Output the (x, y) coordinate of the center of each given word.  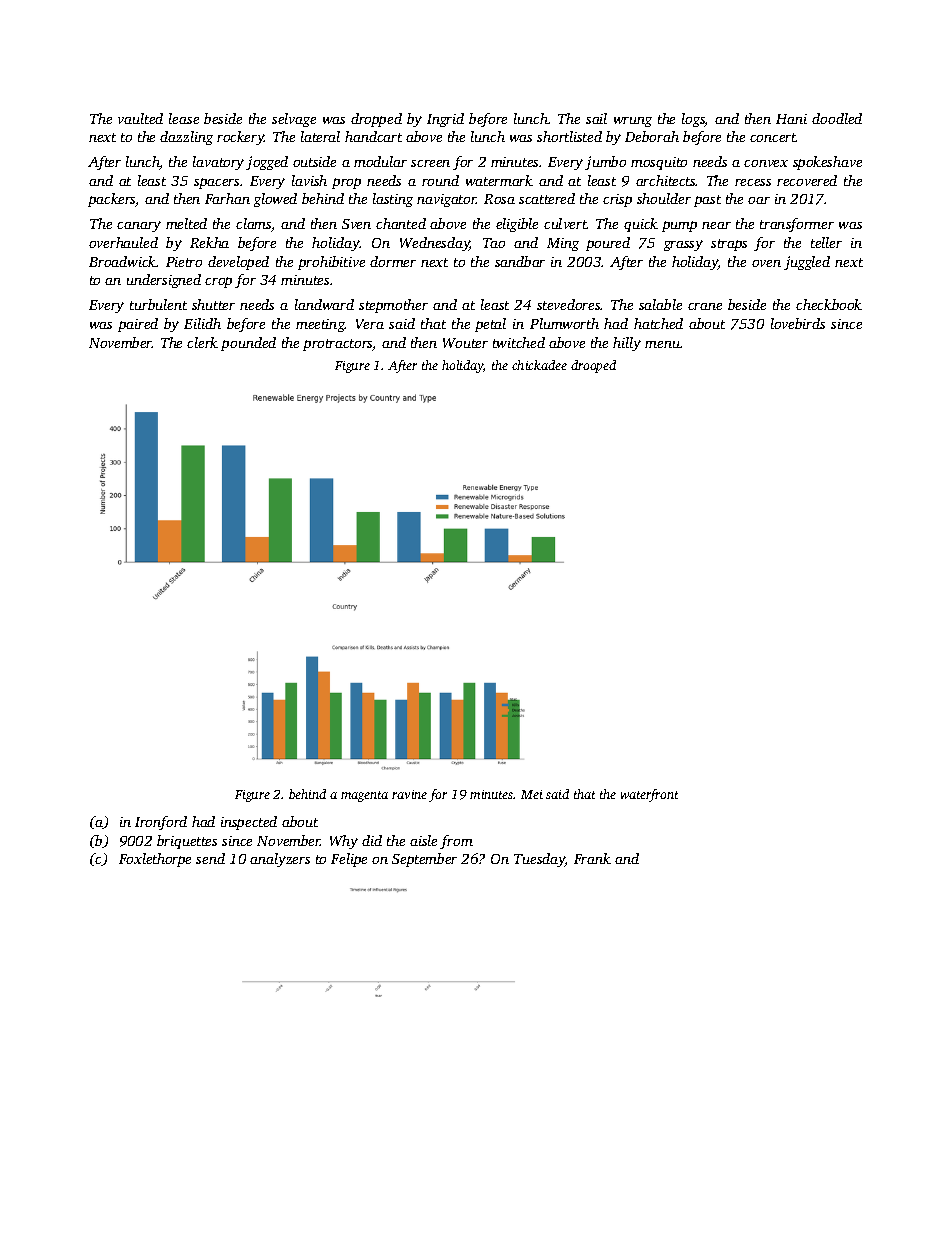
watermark (499, 180)
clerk (202, 342)
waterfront (649, 795)
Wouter (465, 343)
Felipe (349, 860)
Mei (532, 794)
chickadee (539, 365)
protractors (338, 345)
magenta (364, 796)
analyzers (280, 860)
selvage (294, 120)
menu (662, 344)
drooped (593, 366)
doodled (837, 118)
